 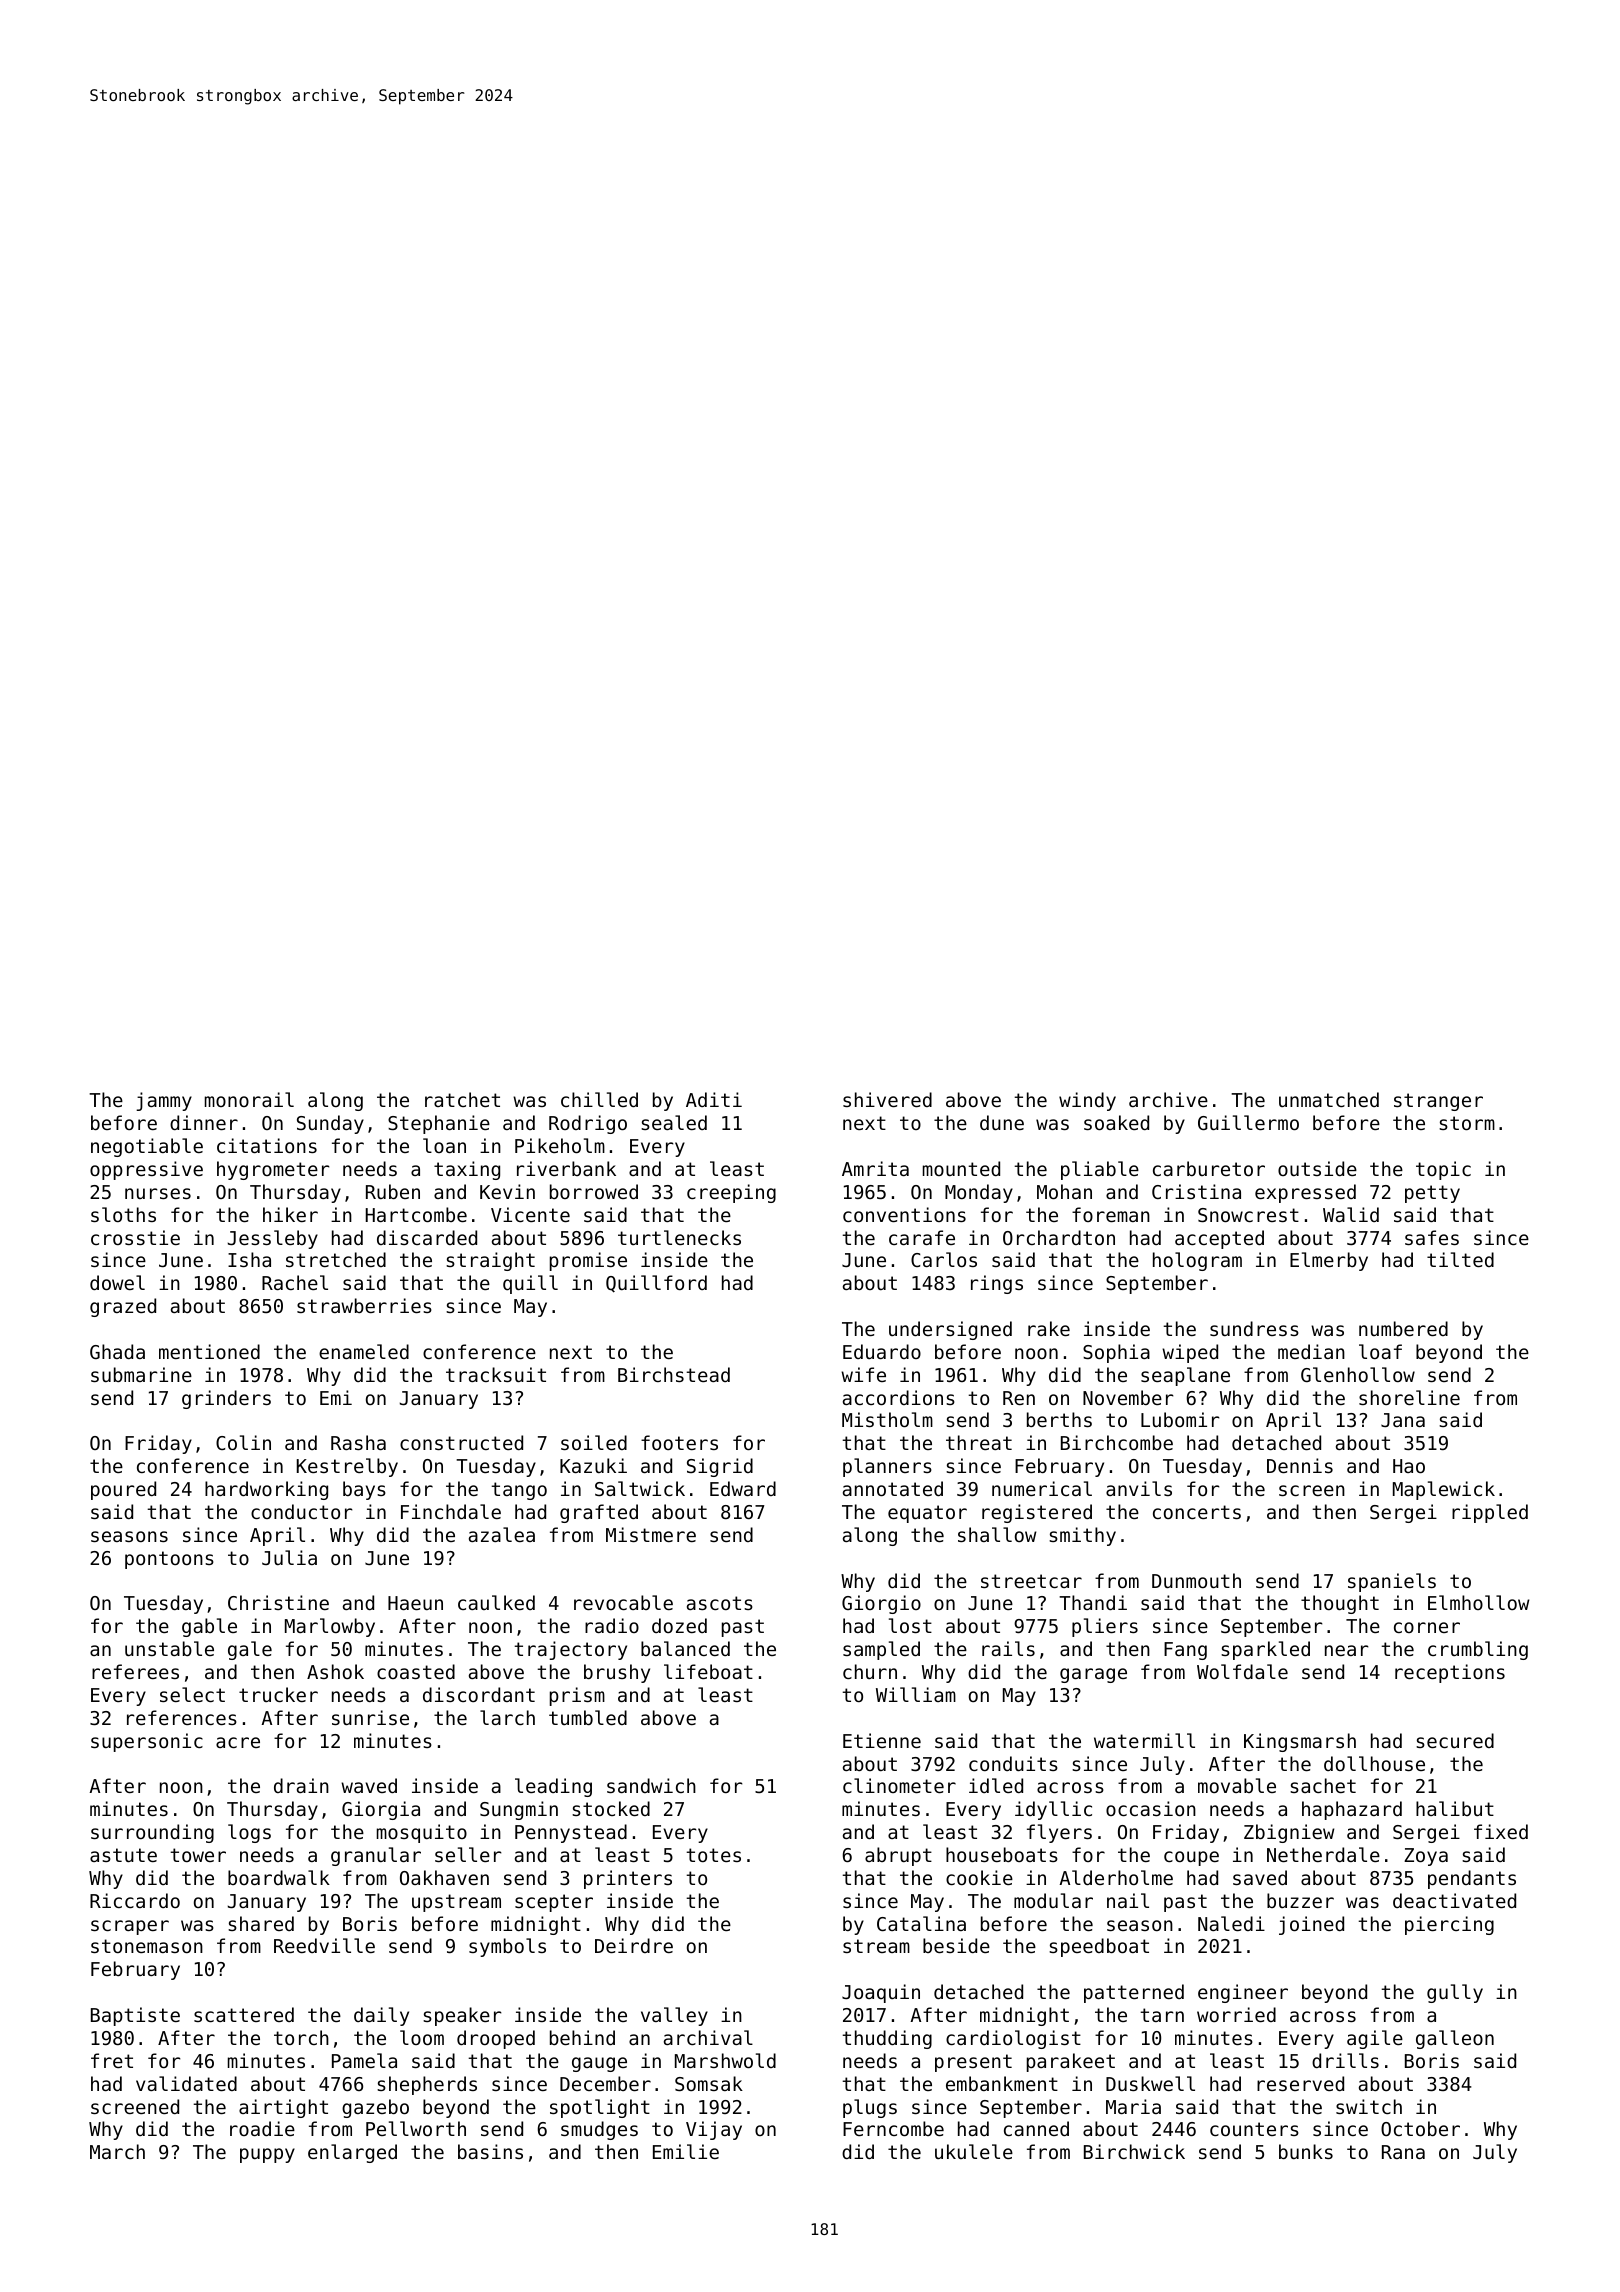 I want to click on patterned, so click(x=1134, y=1993).
